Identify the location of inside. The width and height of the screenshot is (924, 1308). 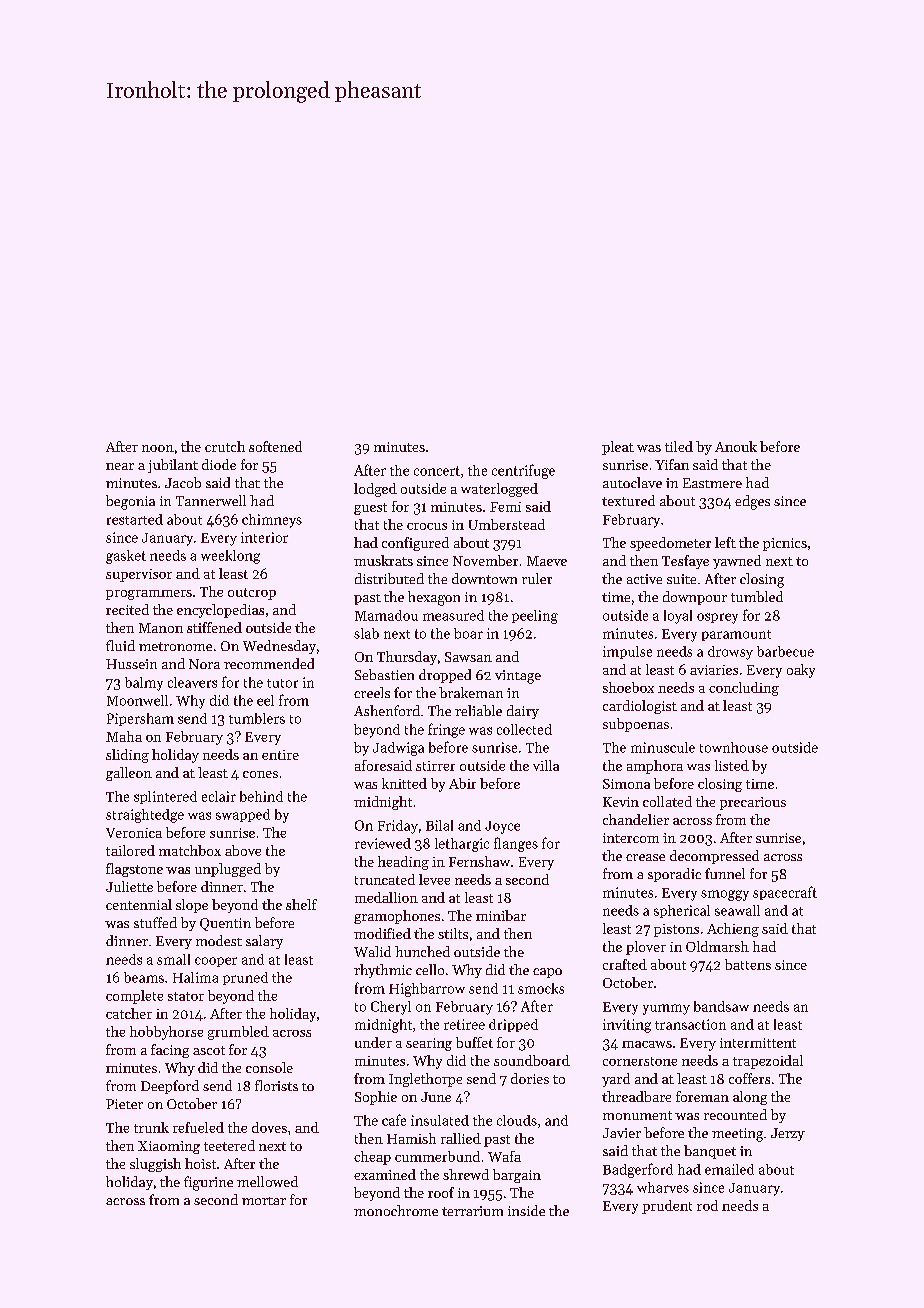
(526, 1210).
